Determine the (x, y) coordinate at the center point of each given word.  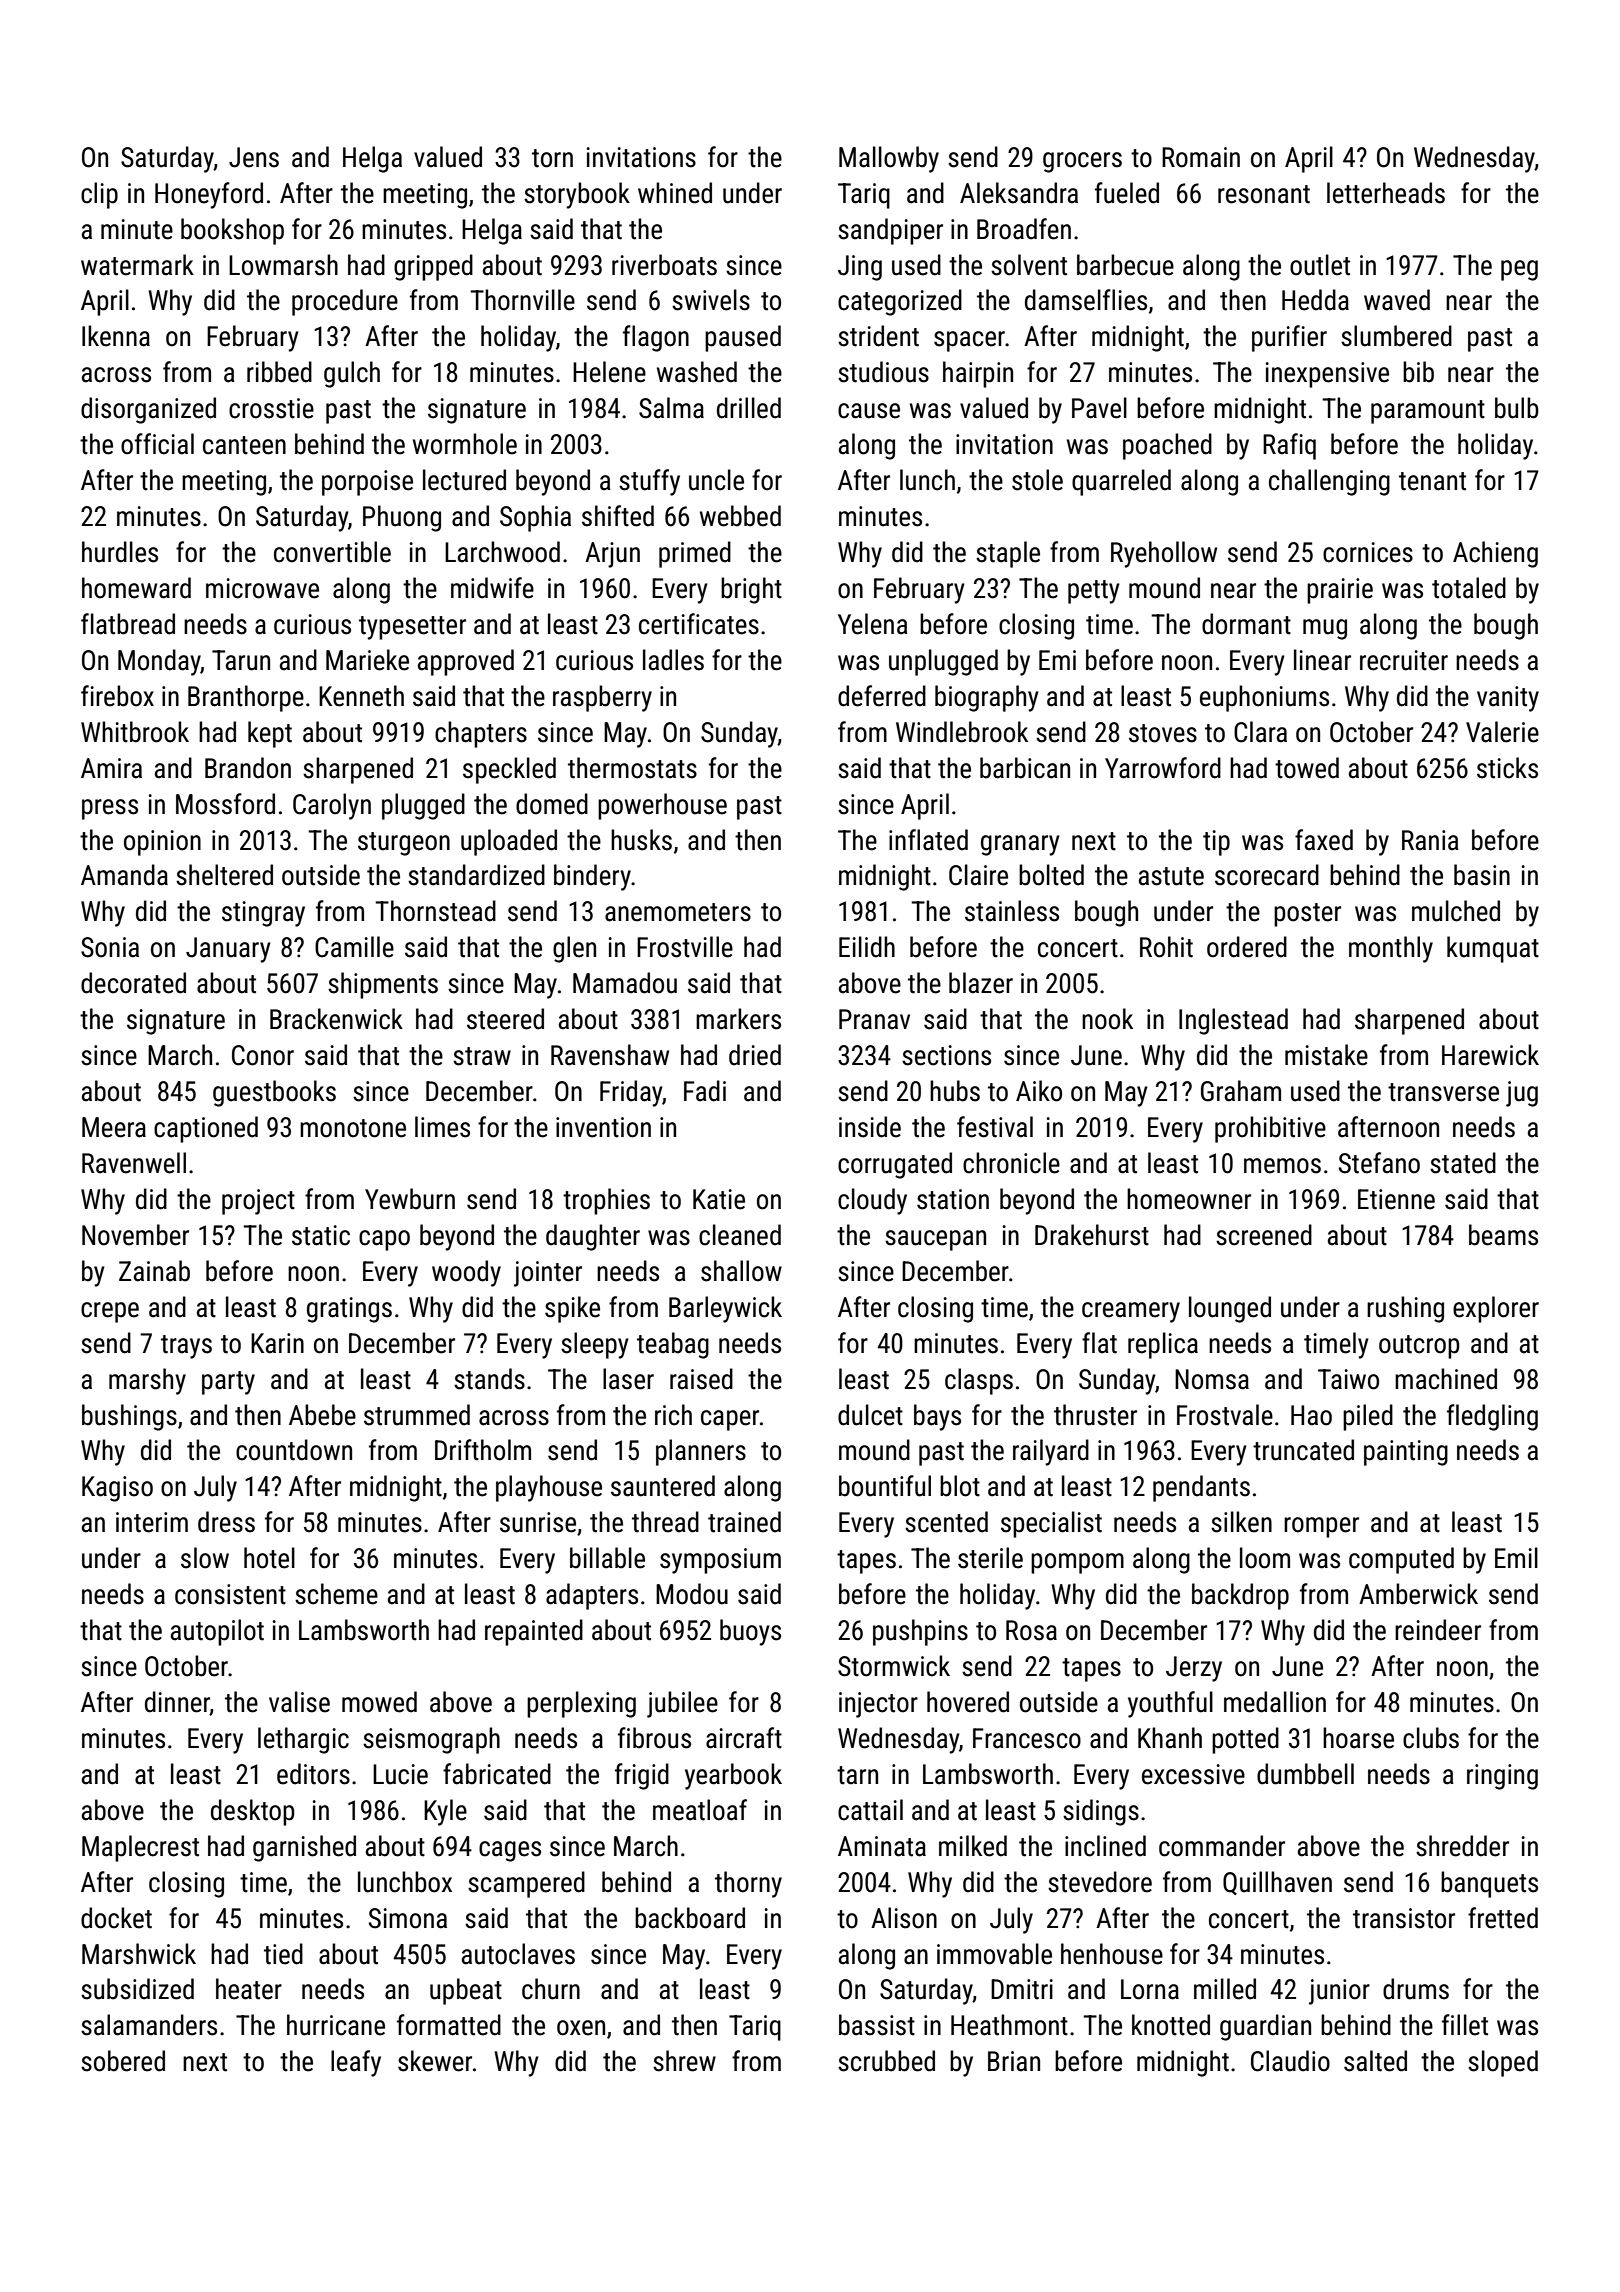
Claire (978, 875)
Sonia (110, 947)
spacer (969, 341)
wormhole (465, 444)
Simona (408, 1918)
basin (1482, 875)
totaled (1469, 588)
